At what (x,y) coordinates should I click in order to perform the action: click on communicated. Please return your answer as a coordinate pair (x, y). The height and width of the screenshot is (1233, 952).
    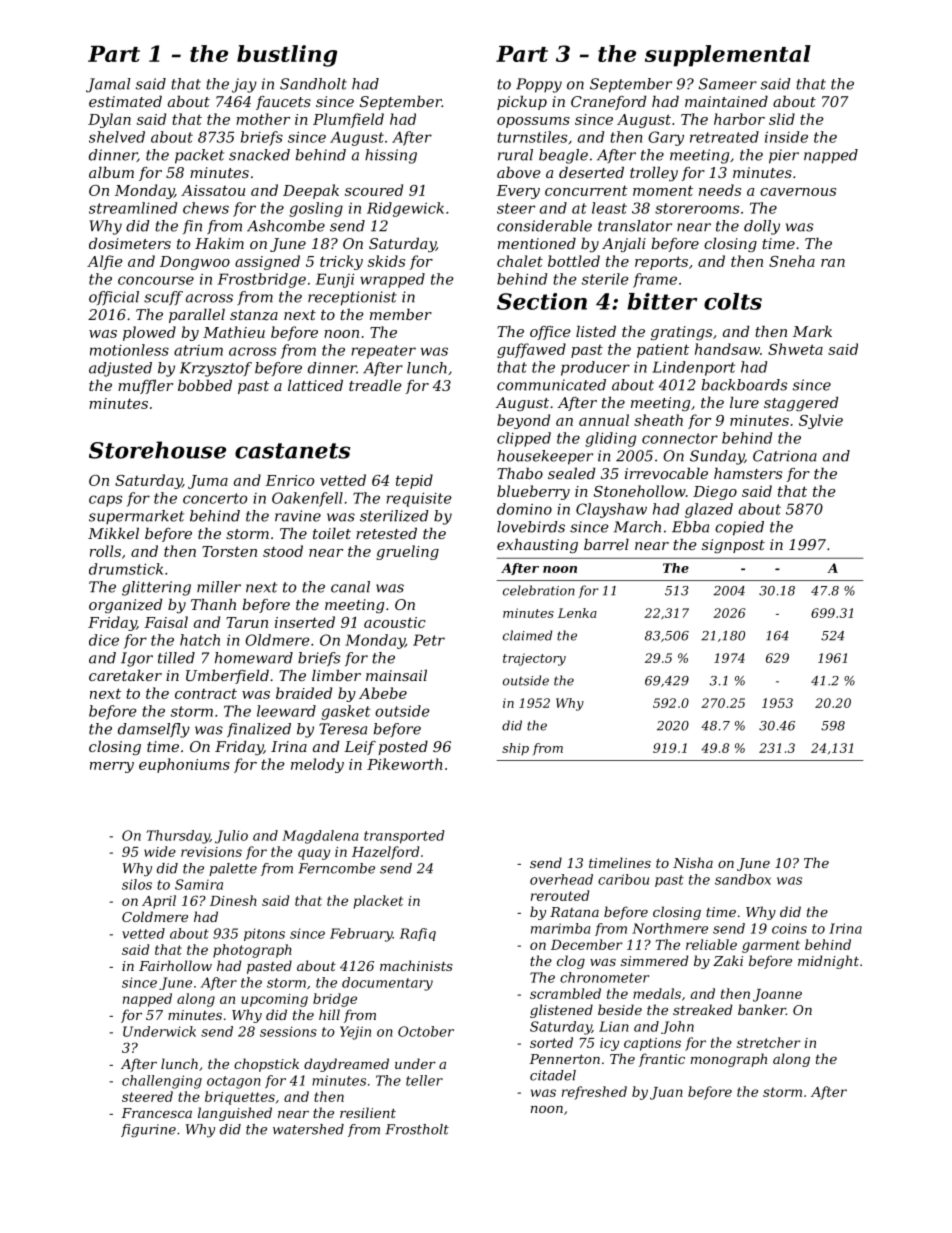
    Looking at the image, I should click on (551, 385).
